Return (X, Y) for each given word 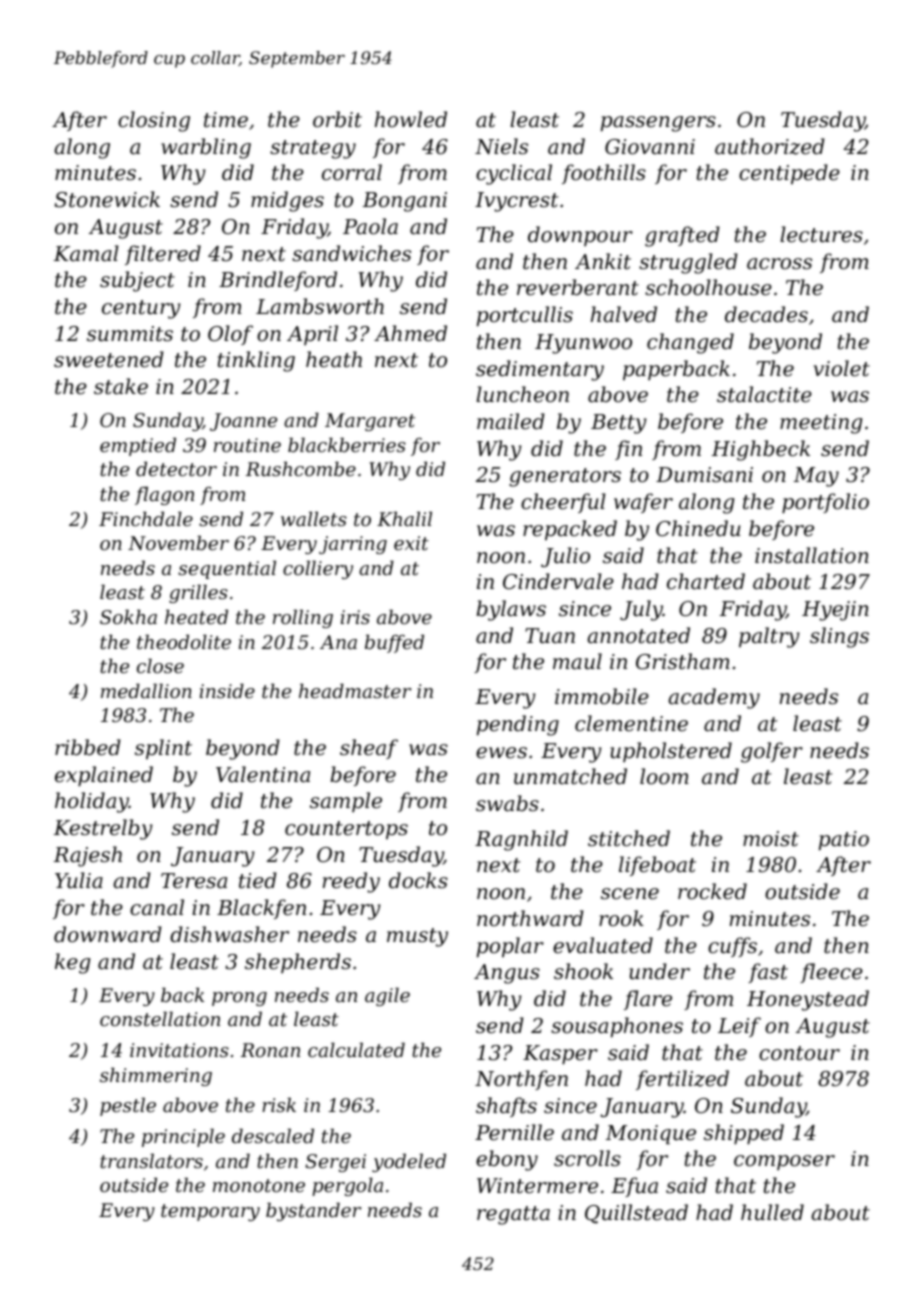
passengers (658, 124)
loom (664, 776)
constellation (160, 1018)
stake (121, 386)
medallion (146, 690)
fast (768, 973)
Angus (507, 974)
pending (518, 725)
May (816, 477)
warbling (206, 148)
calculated (356, 1049)
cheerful (563, 503)
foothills (604, 174)
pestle (128, 1106)
